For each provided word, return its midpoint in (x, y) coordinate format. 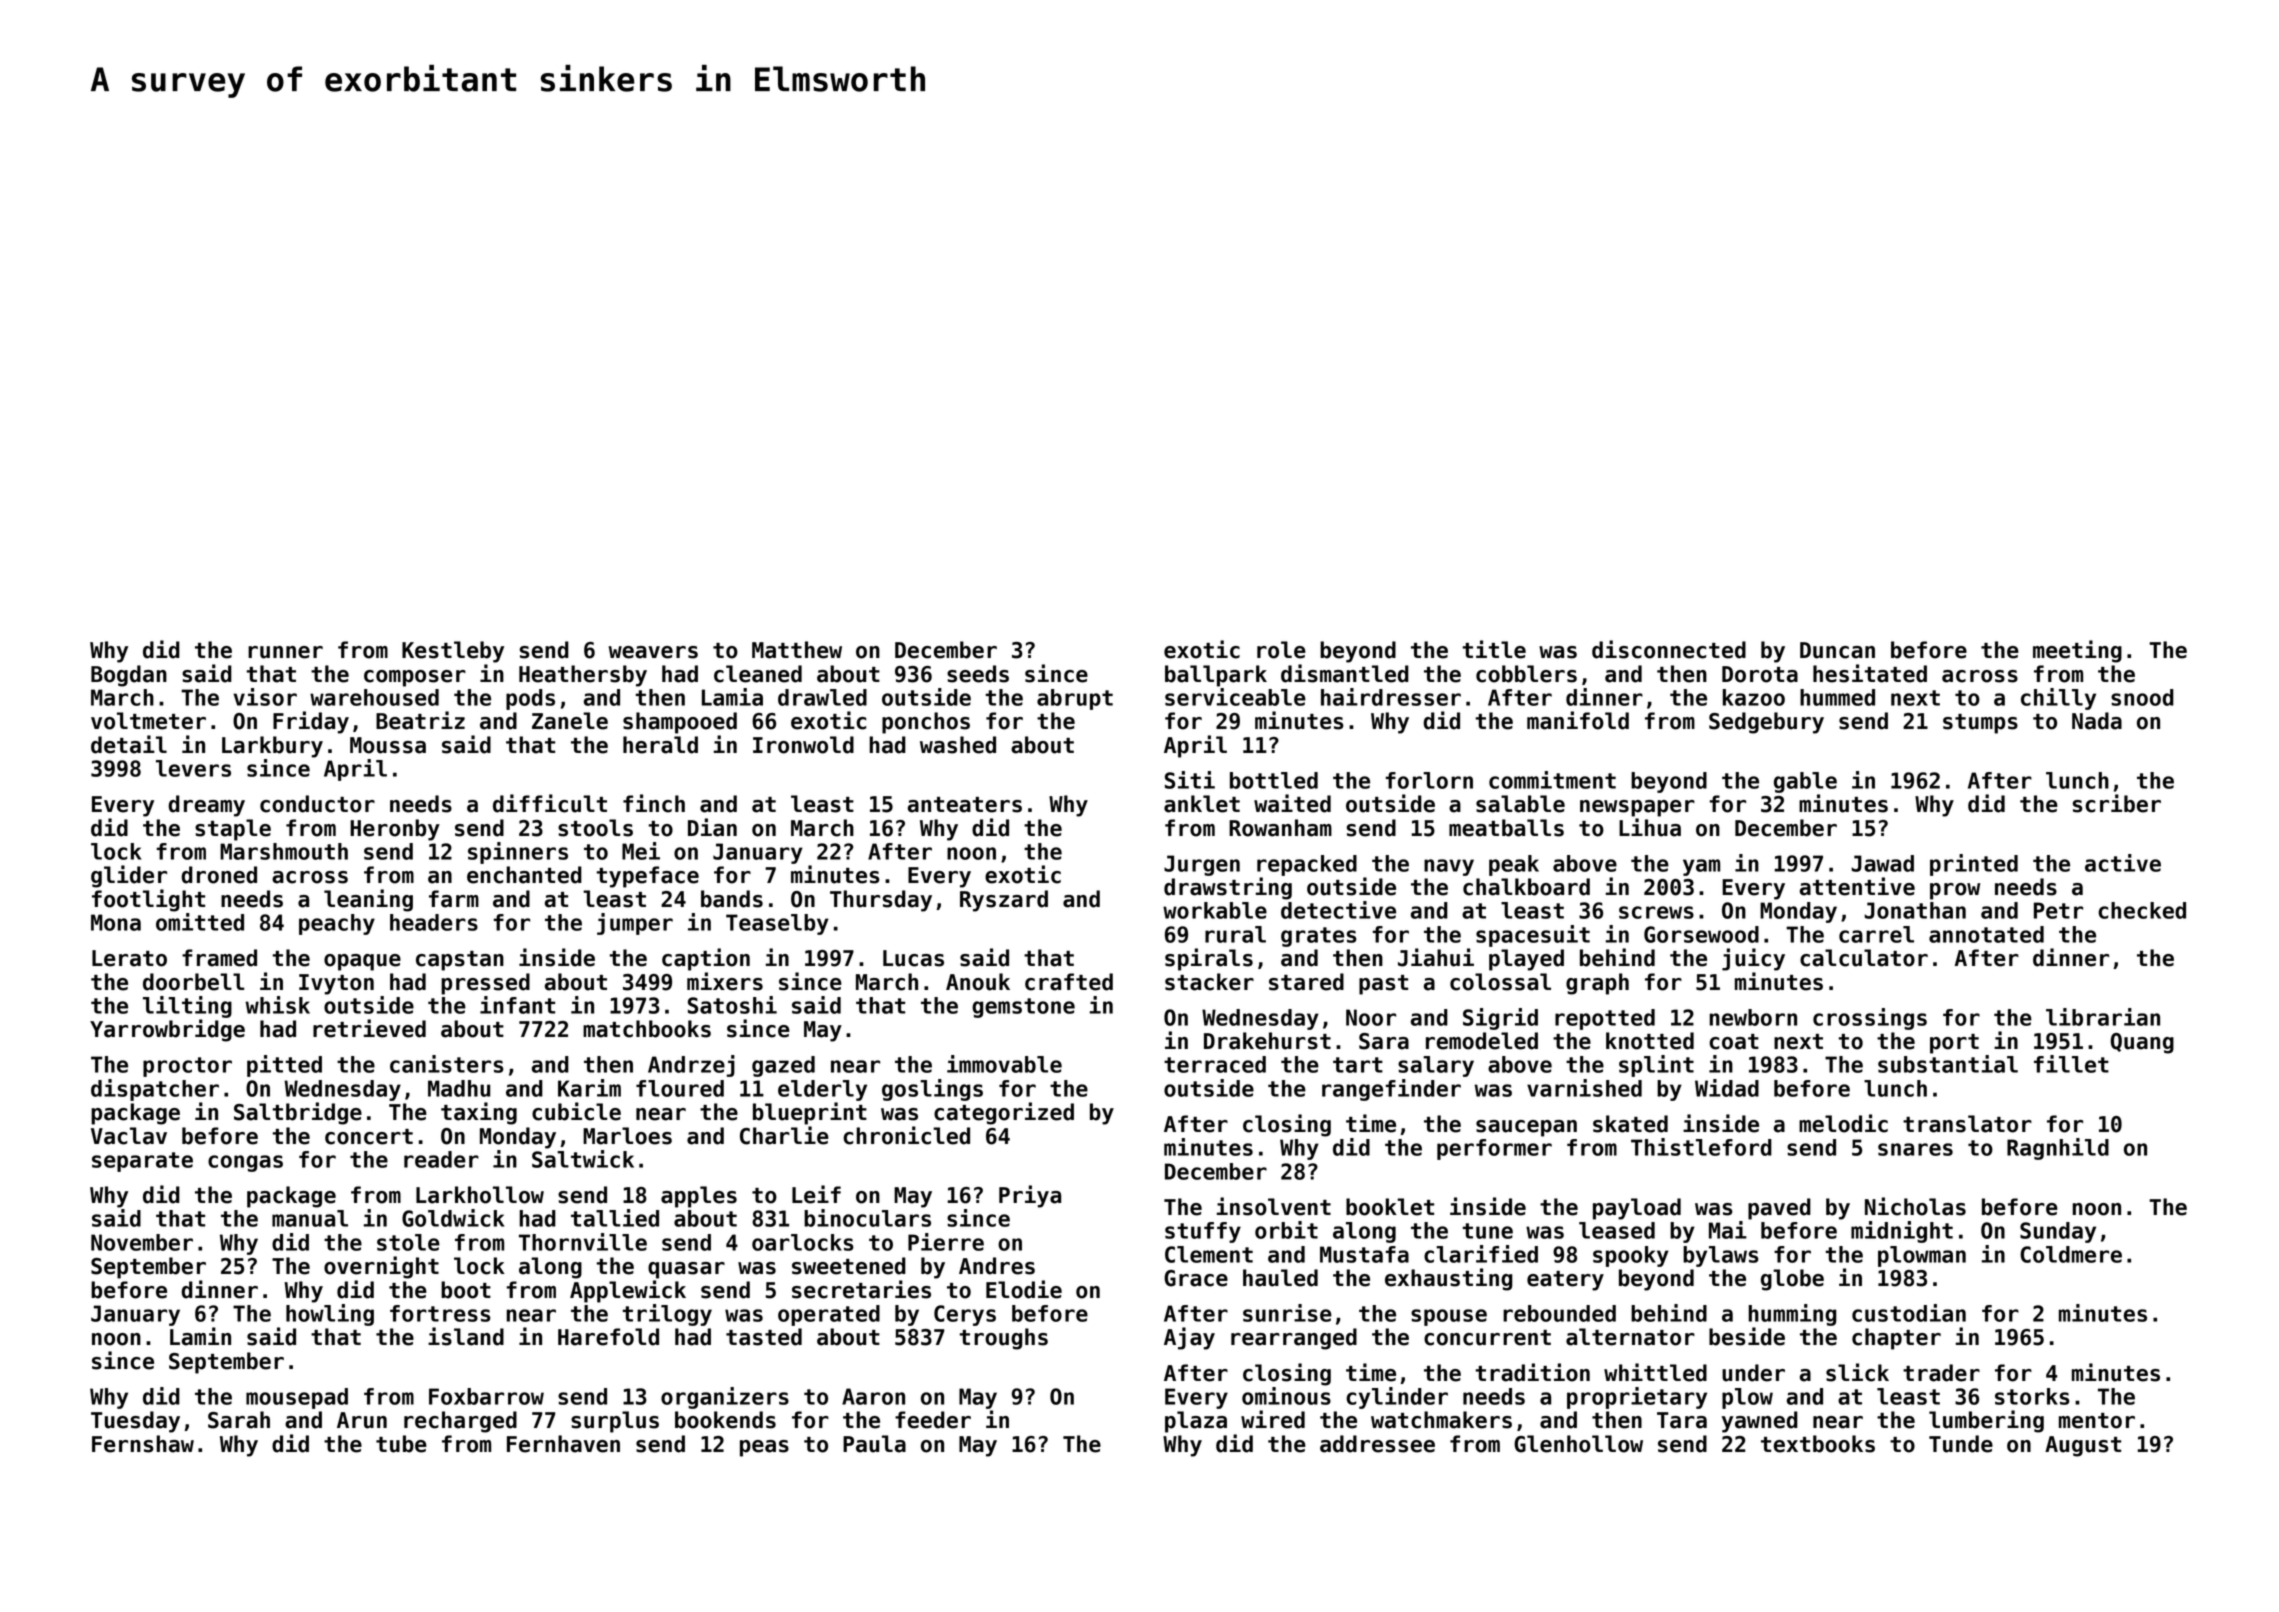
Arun (362, 1420)
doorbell (193, 982)
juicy (1753, 959)
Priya (1030, 1196)
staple (233, 830)
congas (245, 1163)
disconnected (1669, 649)
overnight (381, 1267)
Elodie (1024, 1289)
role (1281, 650)
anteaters (965, 805)
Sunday (2058, 1232)
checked (2142, 910)
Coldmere (2071, 1254)
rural (1235, 934)
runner (285, 652)
